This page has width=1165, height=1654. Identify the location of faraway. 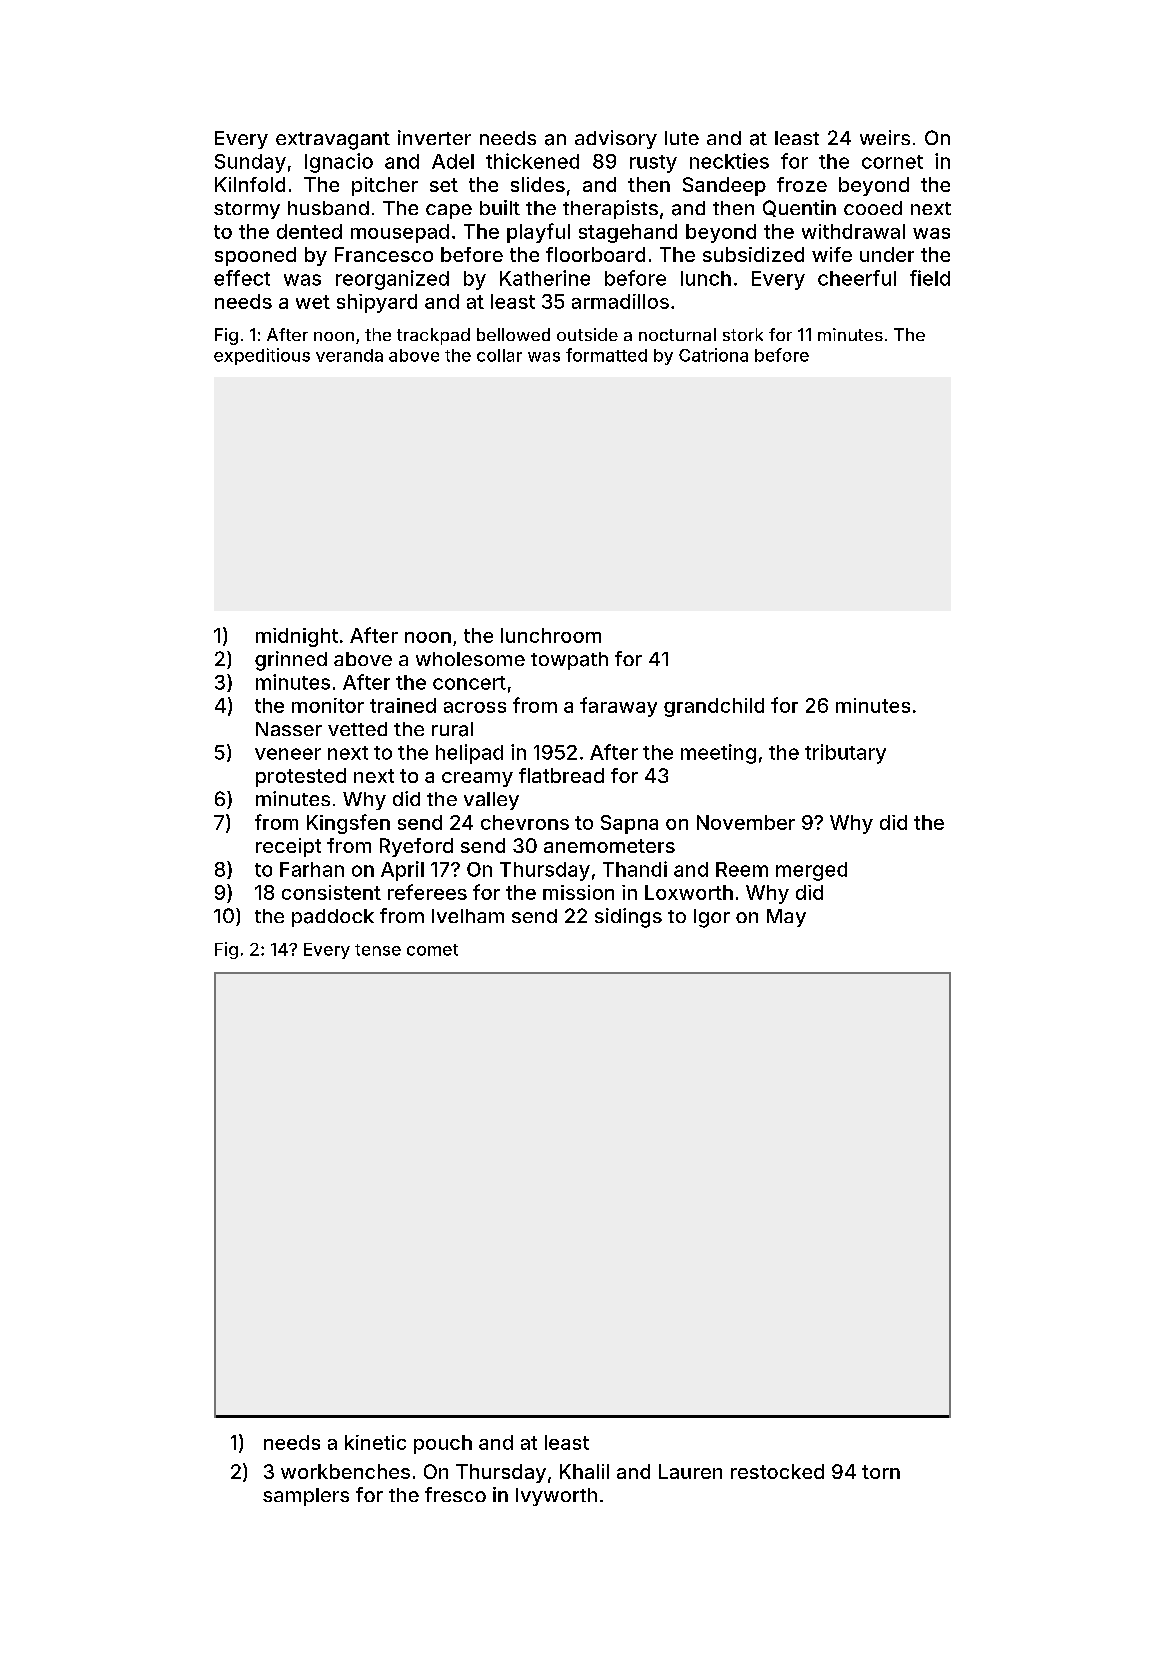
(618, 707).
